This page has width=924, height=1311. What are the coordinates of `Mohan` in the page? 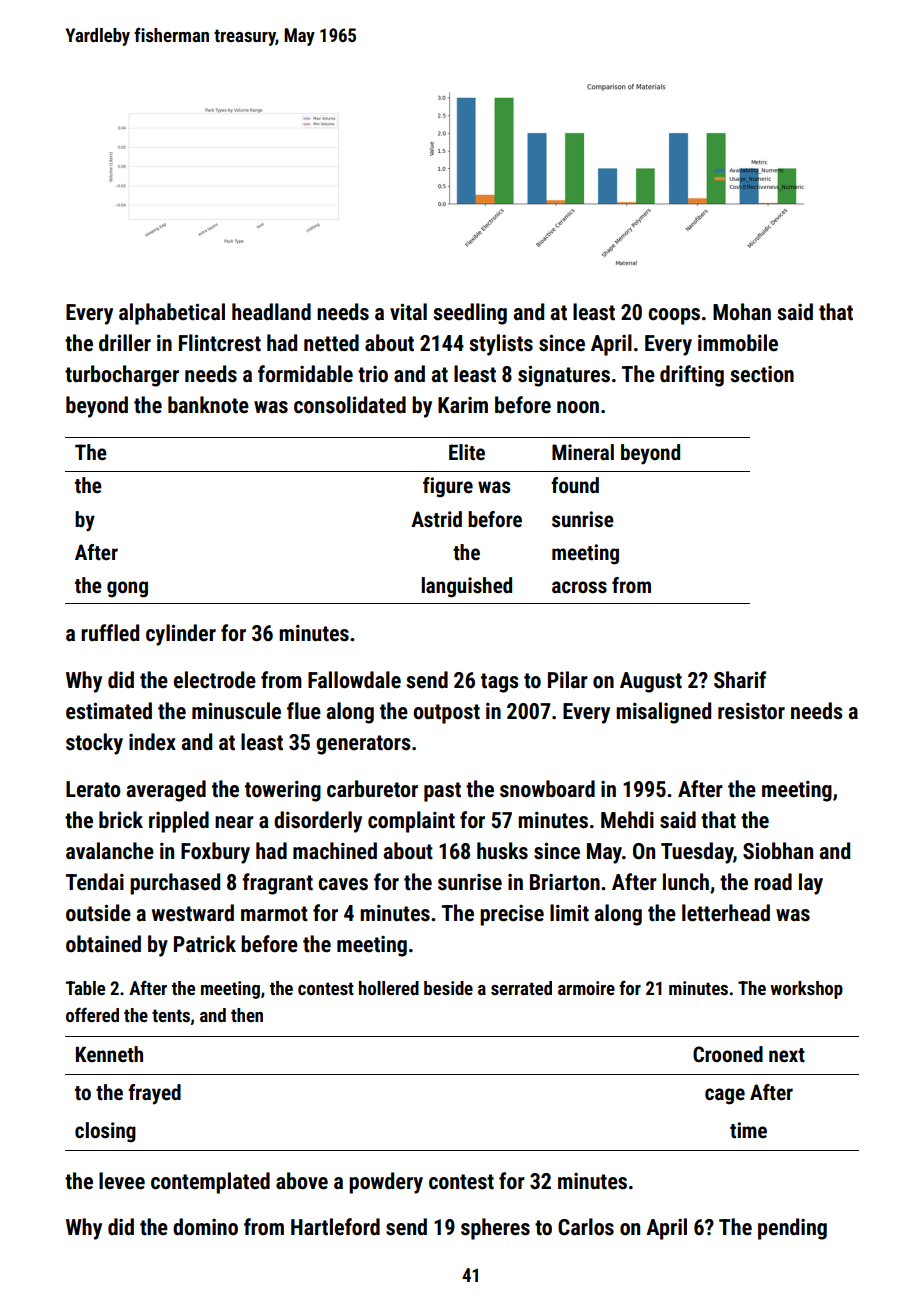 It's located at (742, 312).
